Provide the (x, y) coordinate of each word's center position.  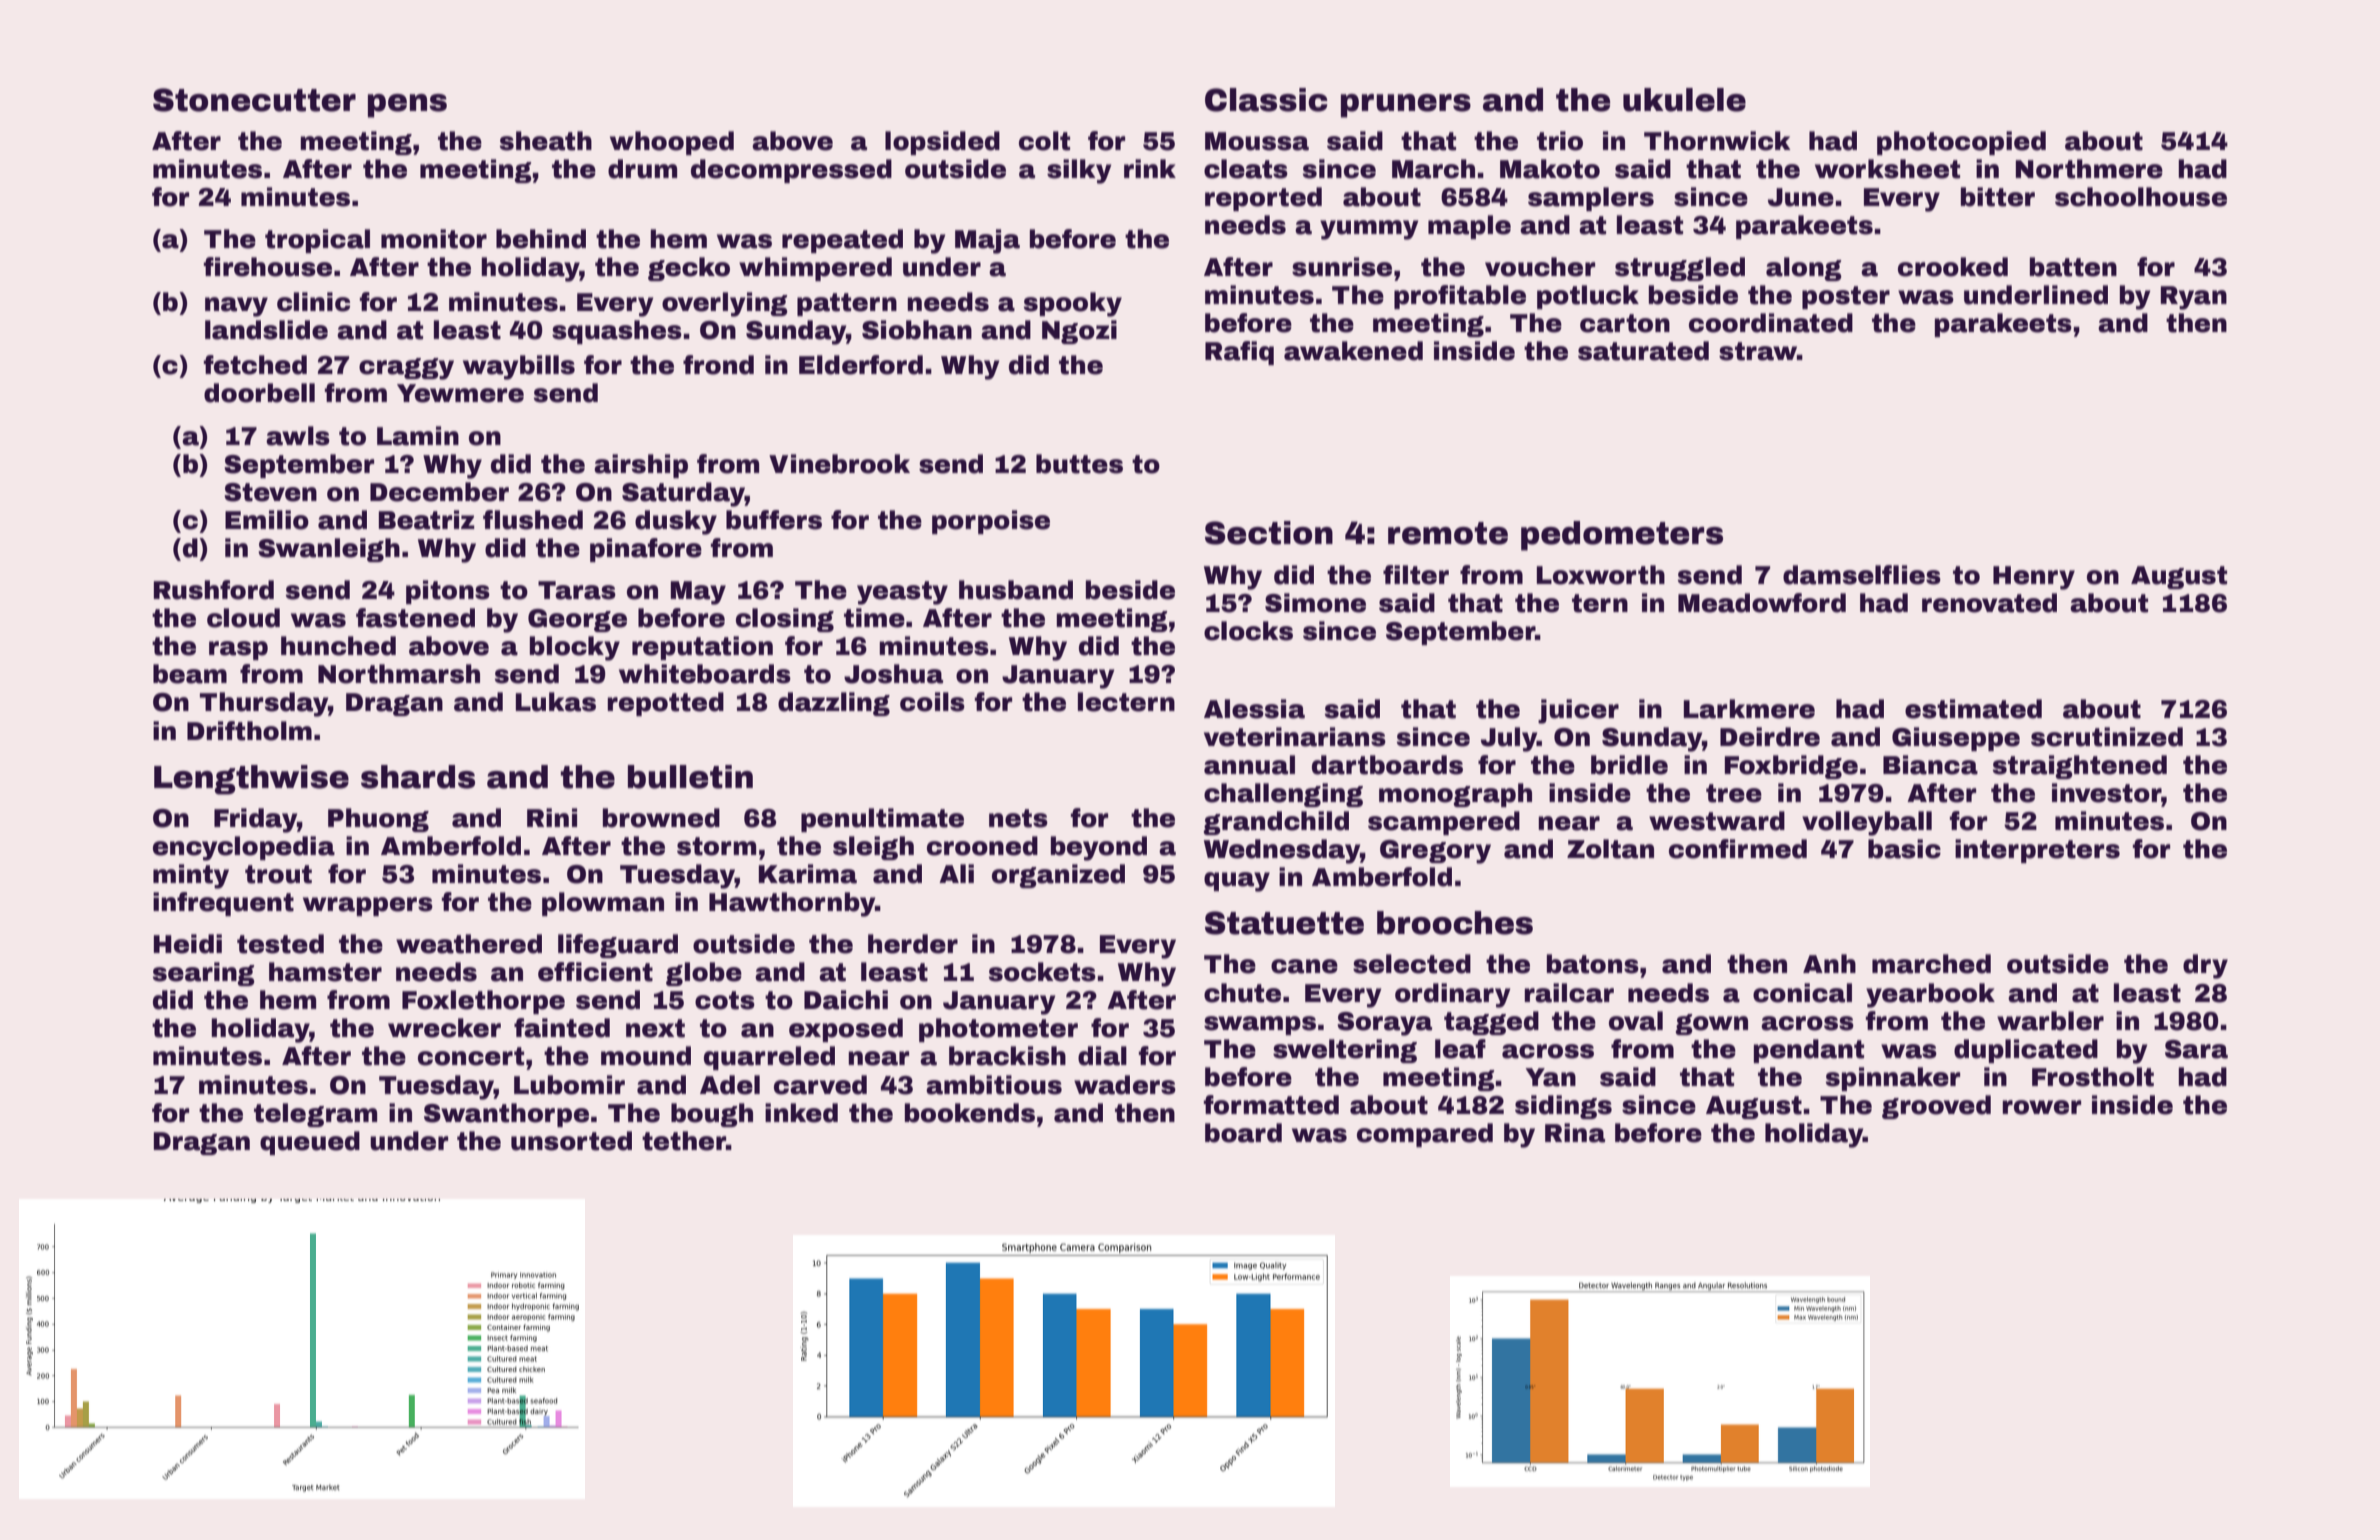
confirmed (1738, 849)
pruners (1406, 106)
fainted (562, 1028)
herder (913, 944)
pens (407, 106)
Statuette (1284, 923)
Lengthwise (251, 780)
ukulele (1684, 100)
